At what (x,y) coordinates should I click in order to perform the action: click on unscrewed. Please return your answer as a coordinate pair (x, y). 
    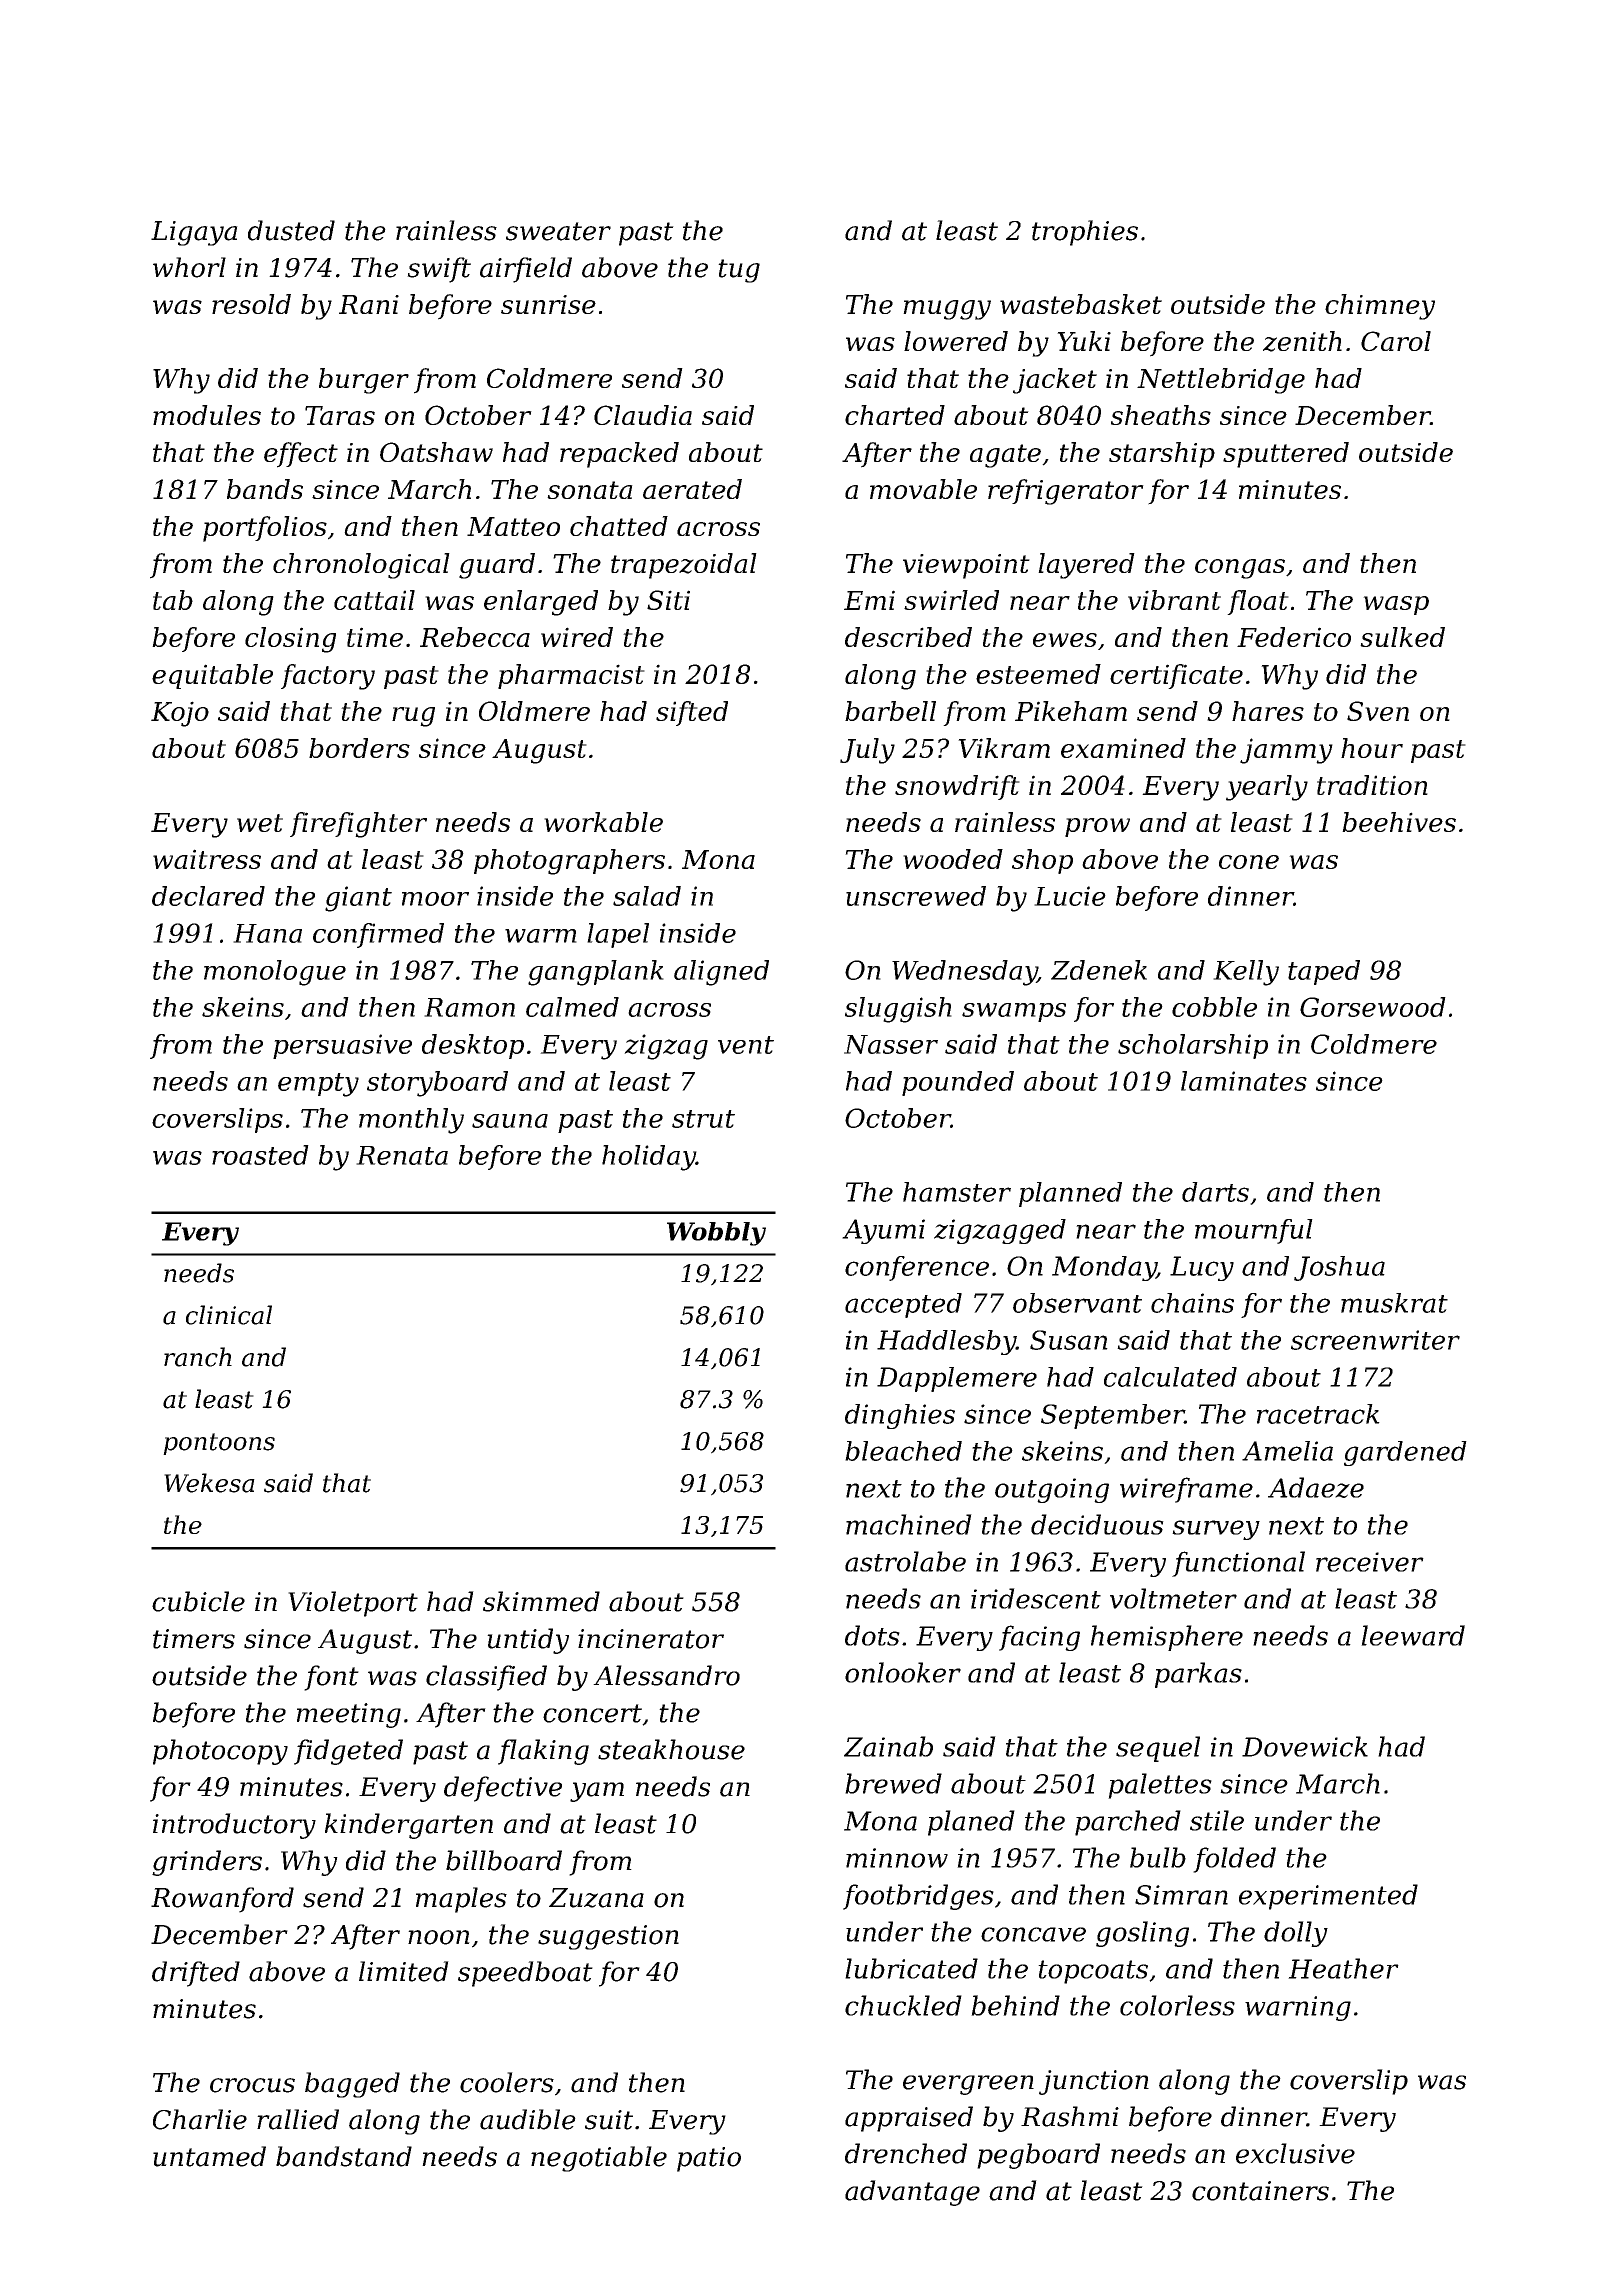
    Looking at the image, I should click on (916, 896).
